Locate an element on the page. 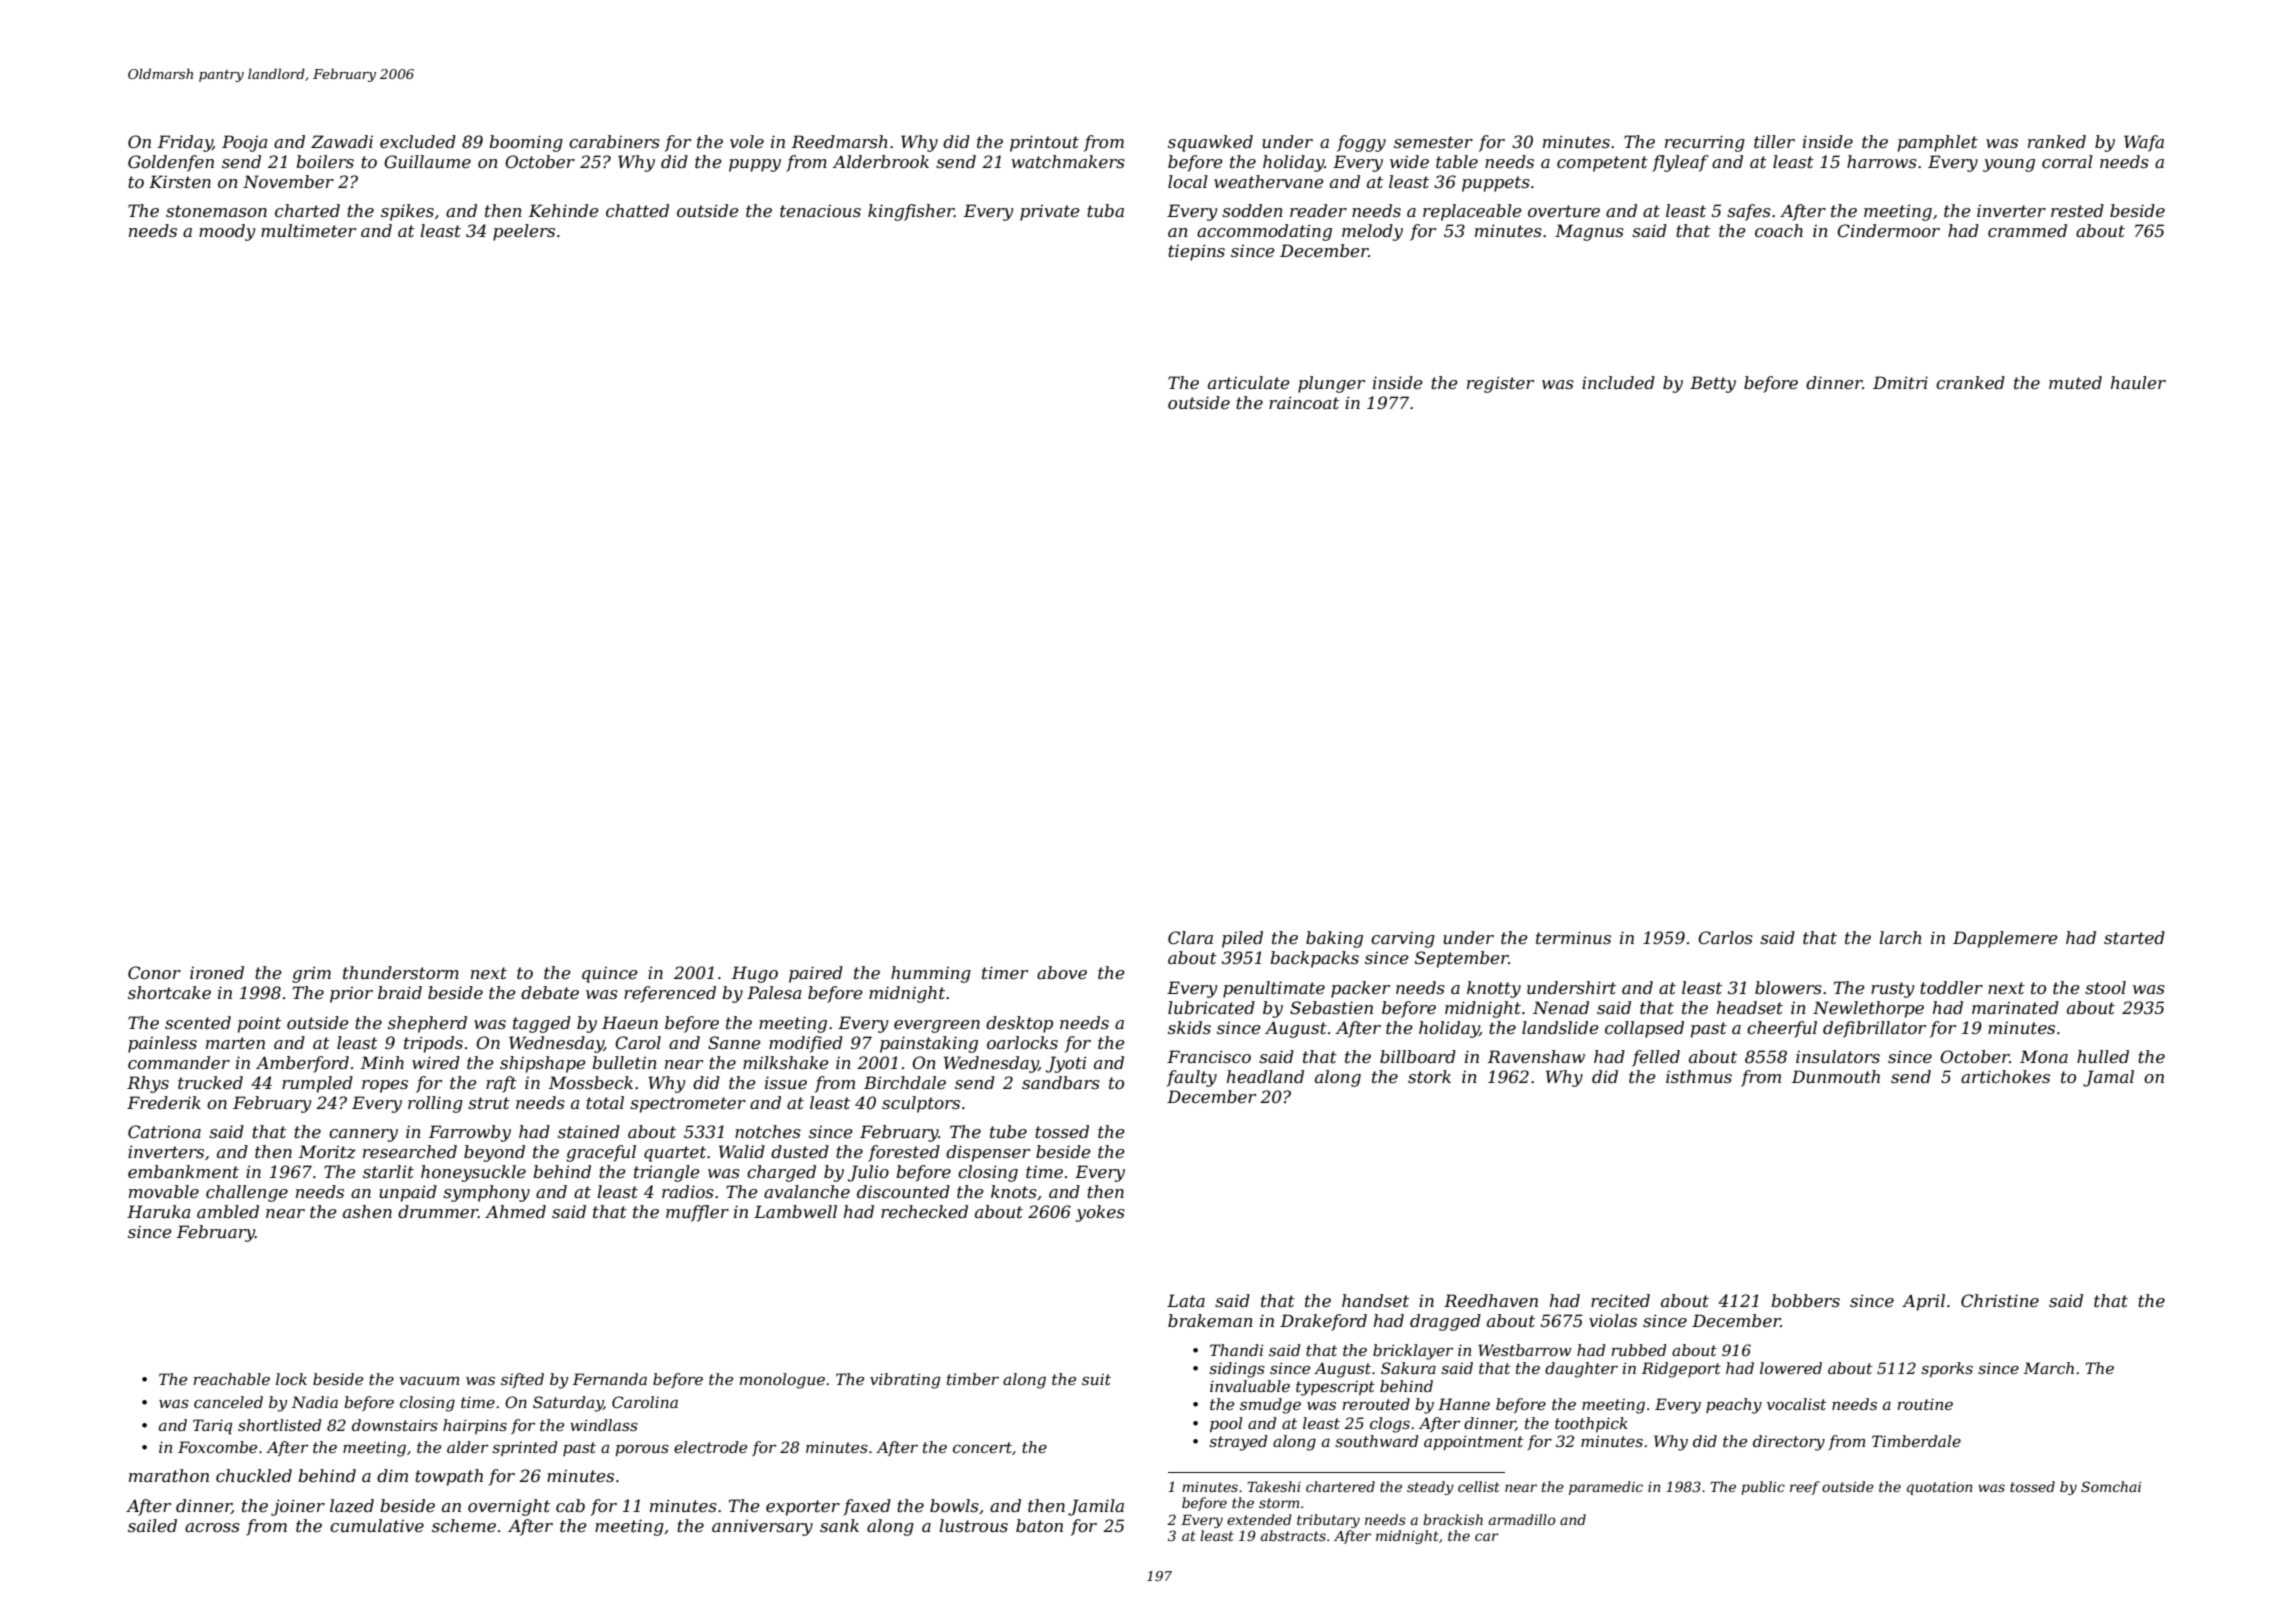 The image size is (2293, 1621). recurring is located at coordinates (1705, 143).
